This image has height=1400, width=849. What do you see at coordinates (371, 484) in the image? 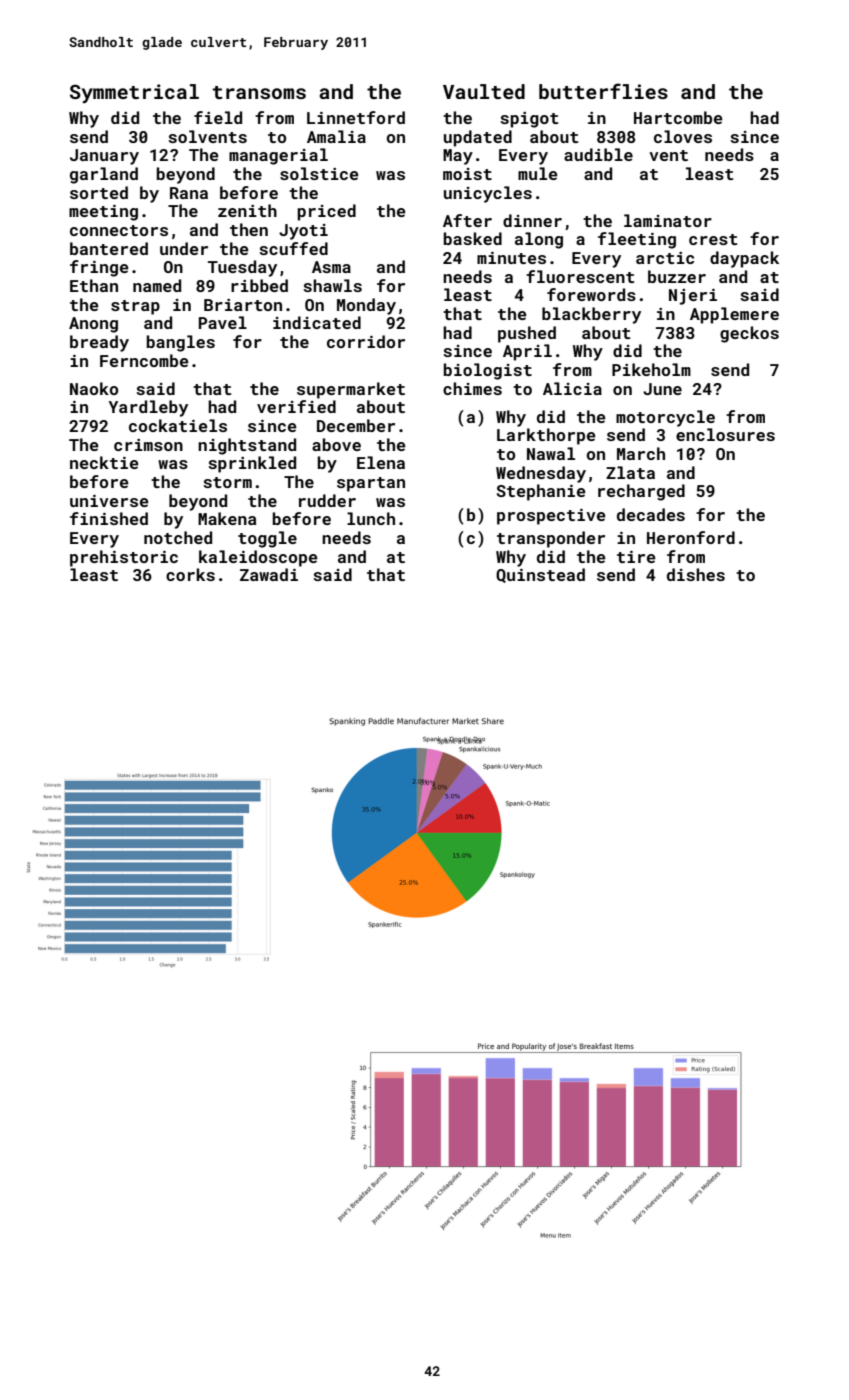
I see `spartan` at bounding box center [371, 484].
